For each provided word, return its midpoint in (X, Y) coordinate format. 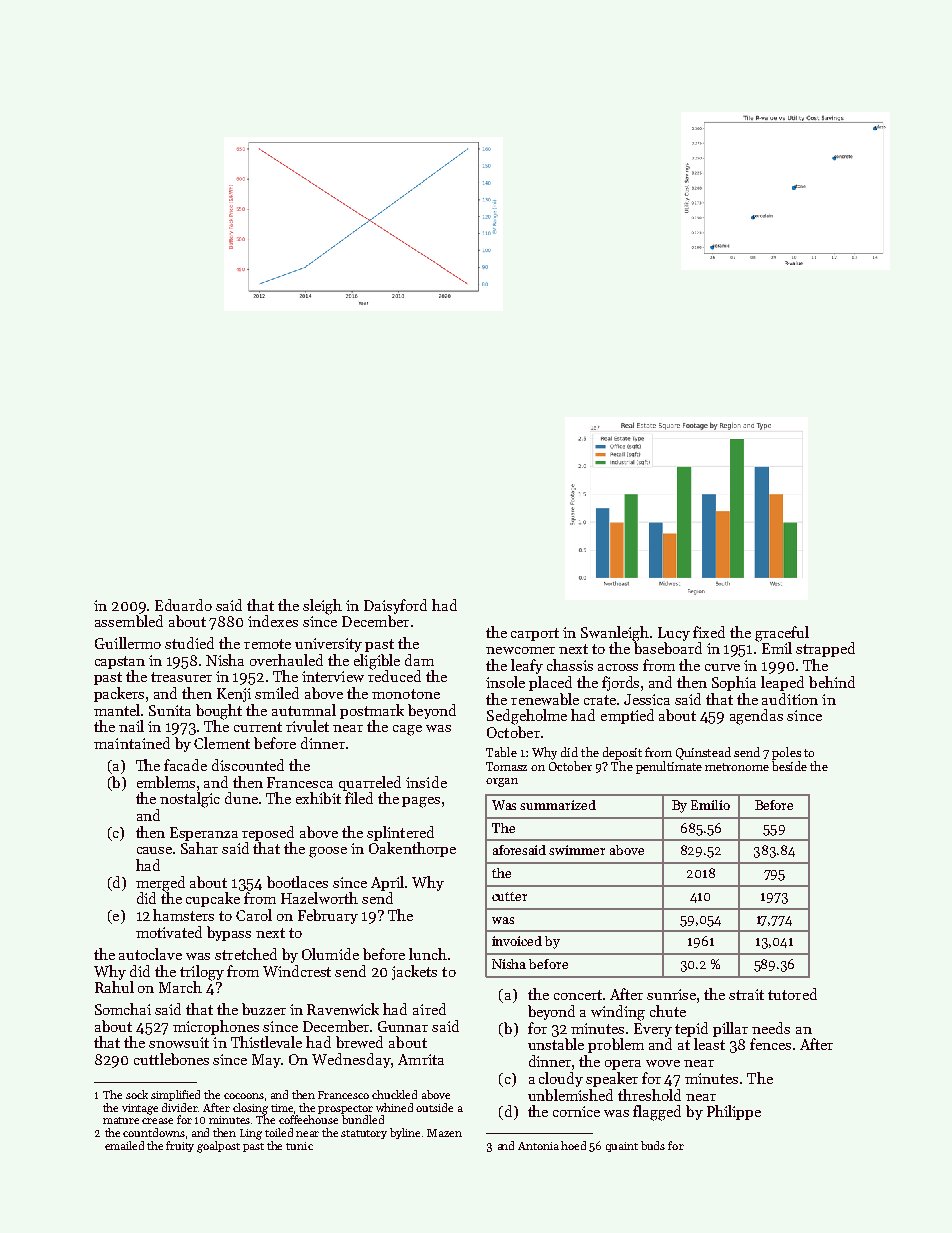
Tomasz (506, 766)
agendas (756, 717)
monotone (406, 694)
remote (267, 644)
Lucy (674, 634)
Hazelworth (319, 898)
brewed (359, 1042)
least (709, 1044)
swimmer (577, 850)
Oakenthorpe (412, 849)
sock (137, 1094)
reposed (268, 833)
